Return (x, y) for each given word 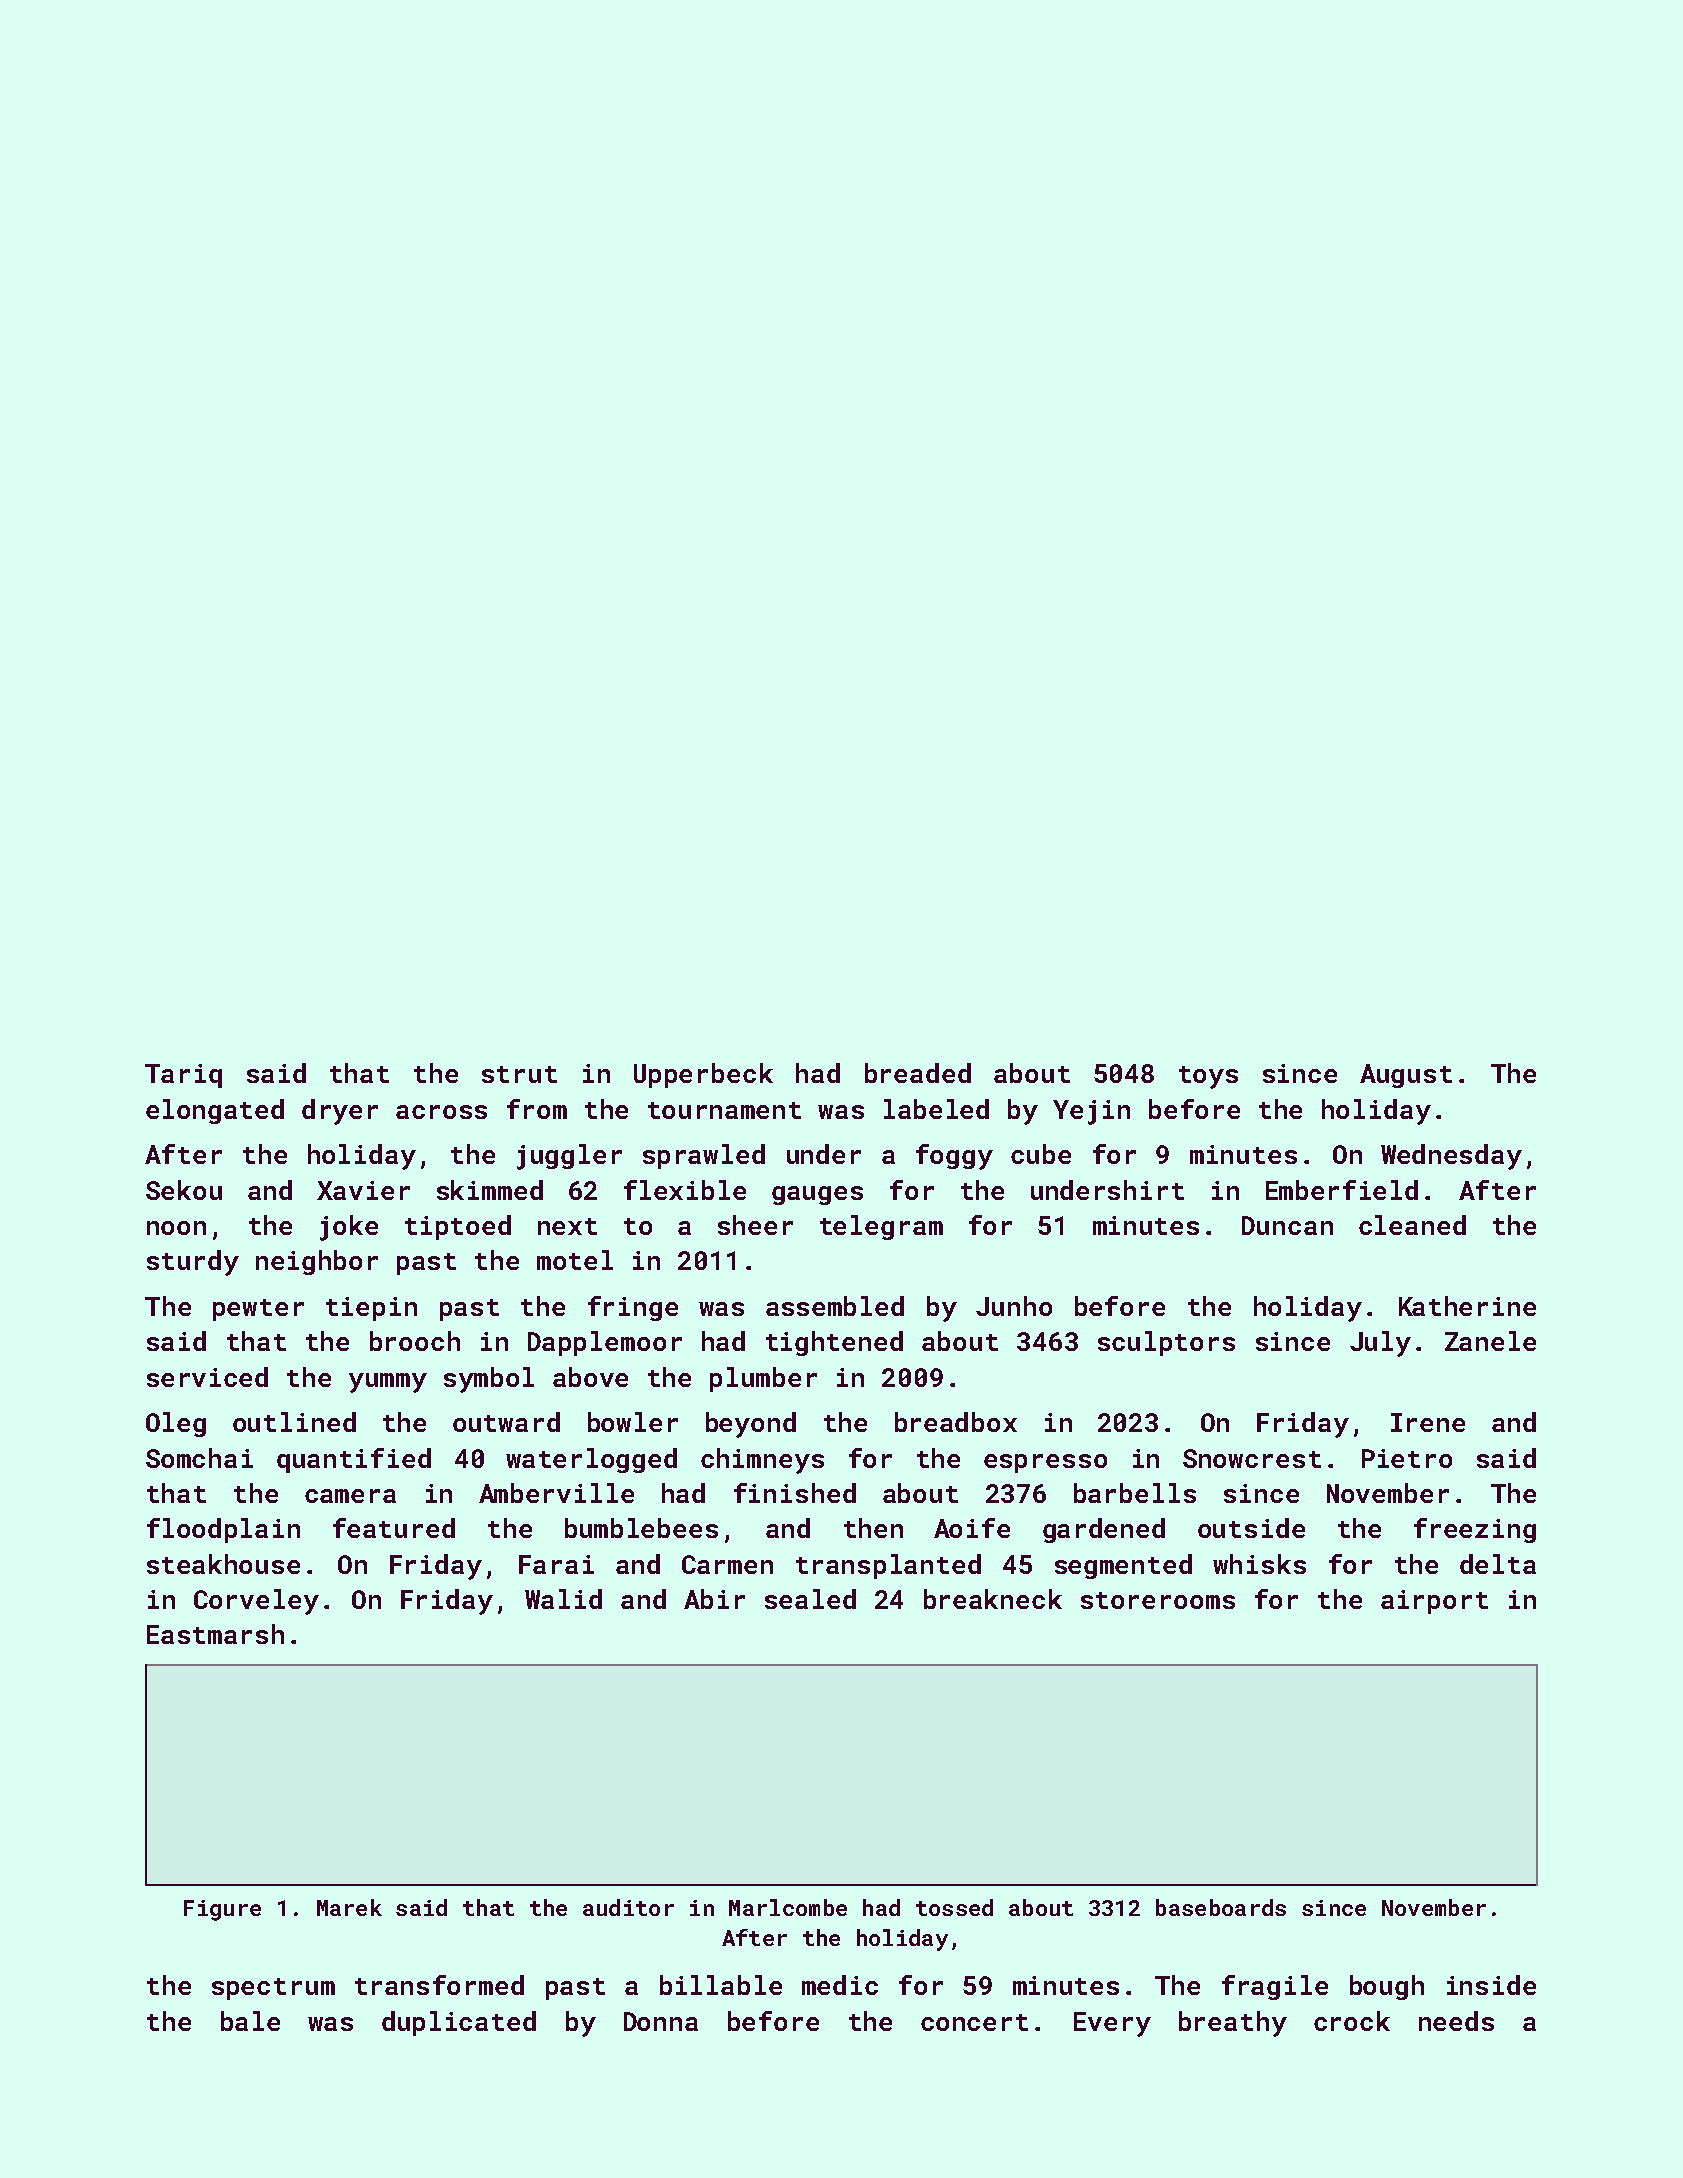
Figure (222, 1910)
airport (1434, 1602)
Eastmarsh (215, 1634)
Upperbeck (703, 1075)
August (1406, 1076)
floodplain (223, 1530)
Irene (1428, 1422)
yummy (388, 1383)
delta (1498, 1564)
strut (519, 1074)
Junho (1014, 1306)
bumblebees (641, 1528)
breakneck (993, 1599)
